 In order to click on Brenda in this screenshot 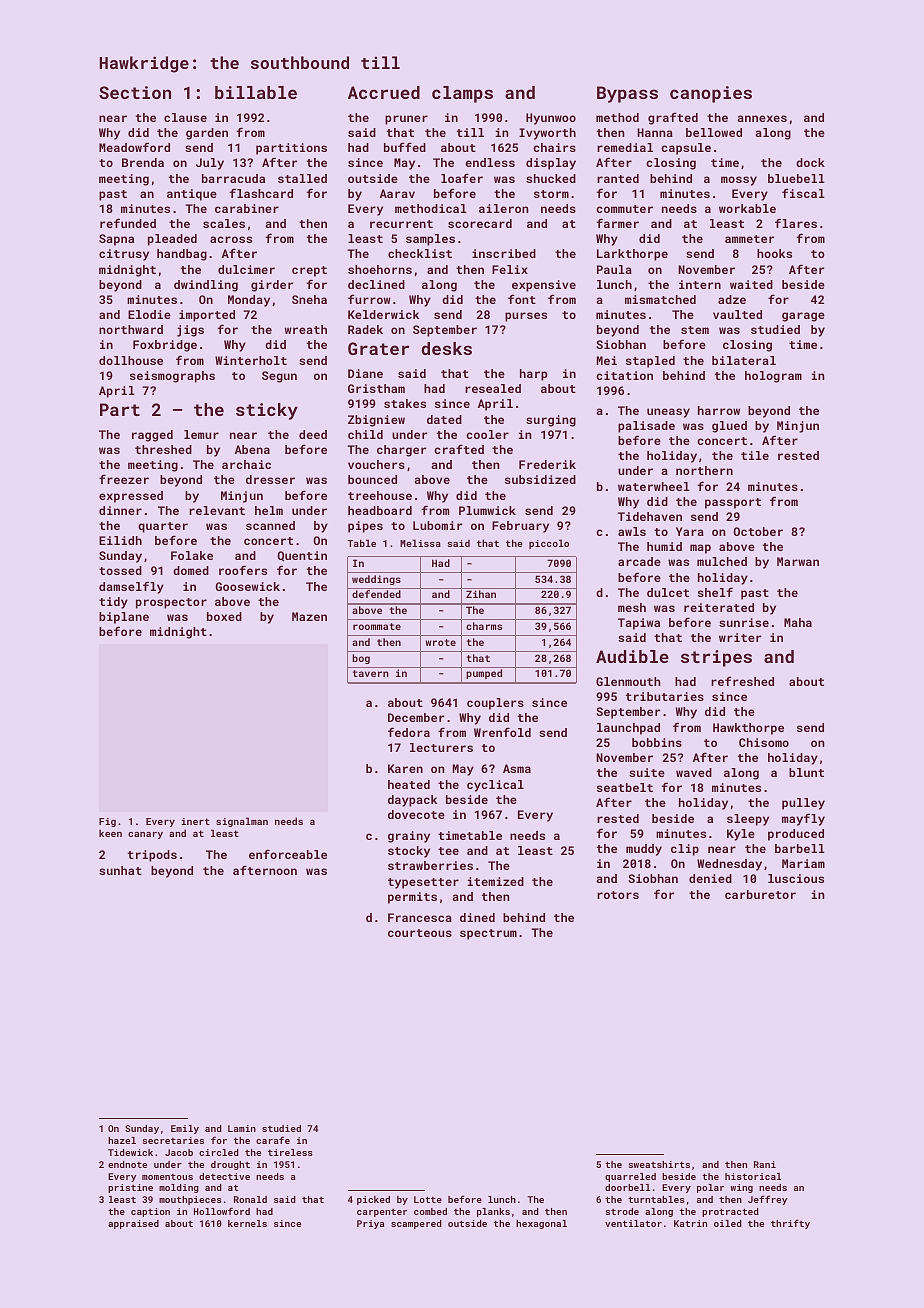, I will do `click(143, 162)`.
